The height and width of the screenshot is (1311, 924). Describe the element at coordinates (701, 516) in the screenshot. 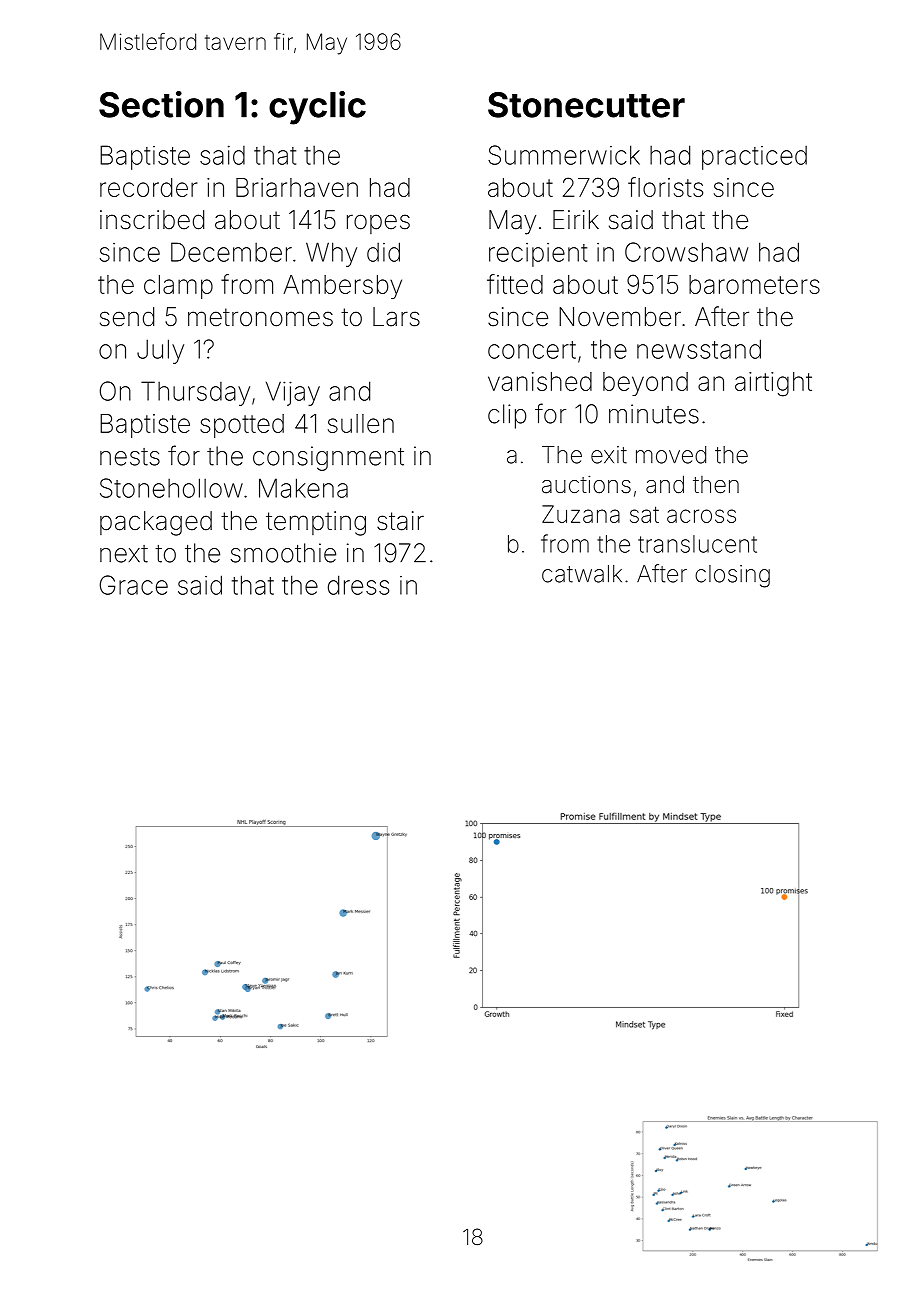

I see `across` at that location.
